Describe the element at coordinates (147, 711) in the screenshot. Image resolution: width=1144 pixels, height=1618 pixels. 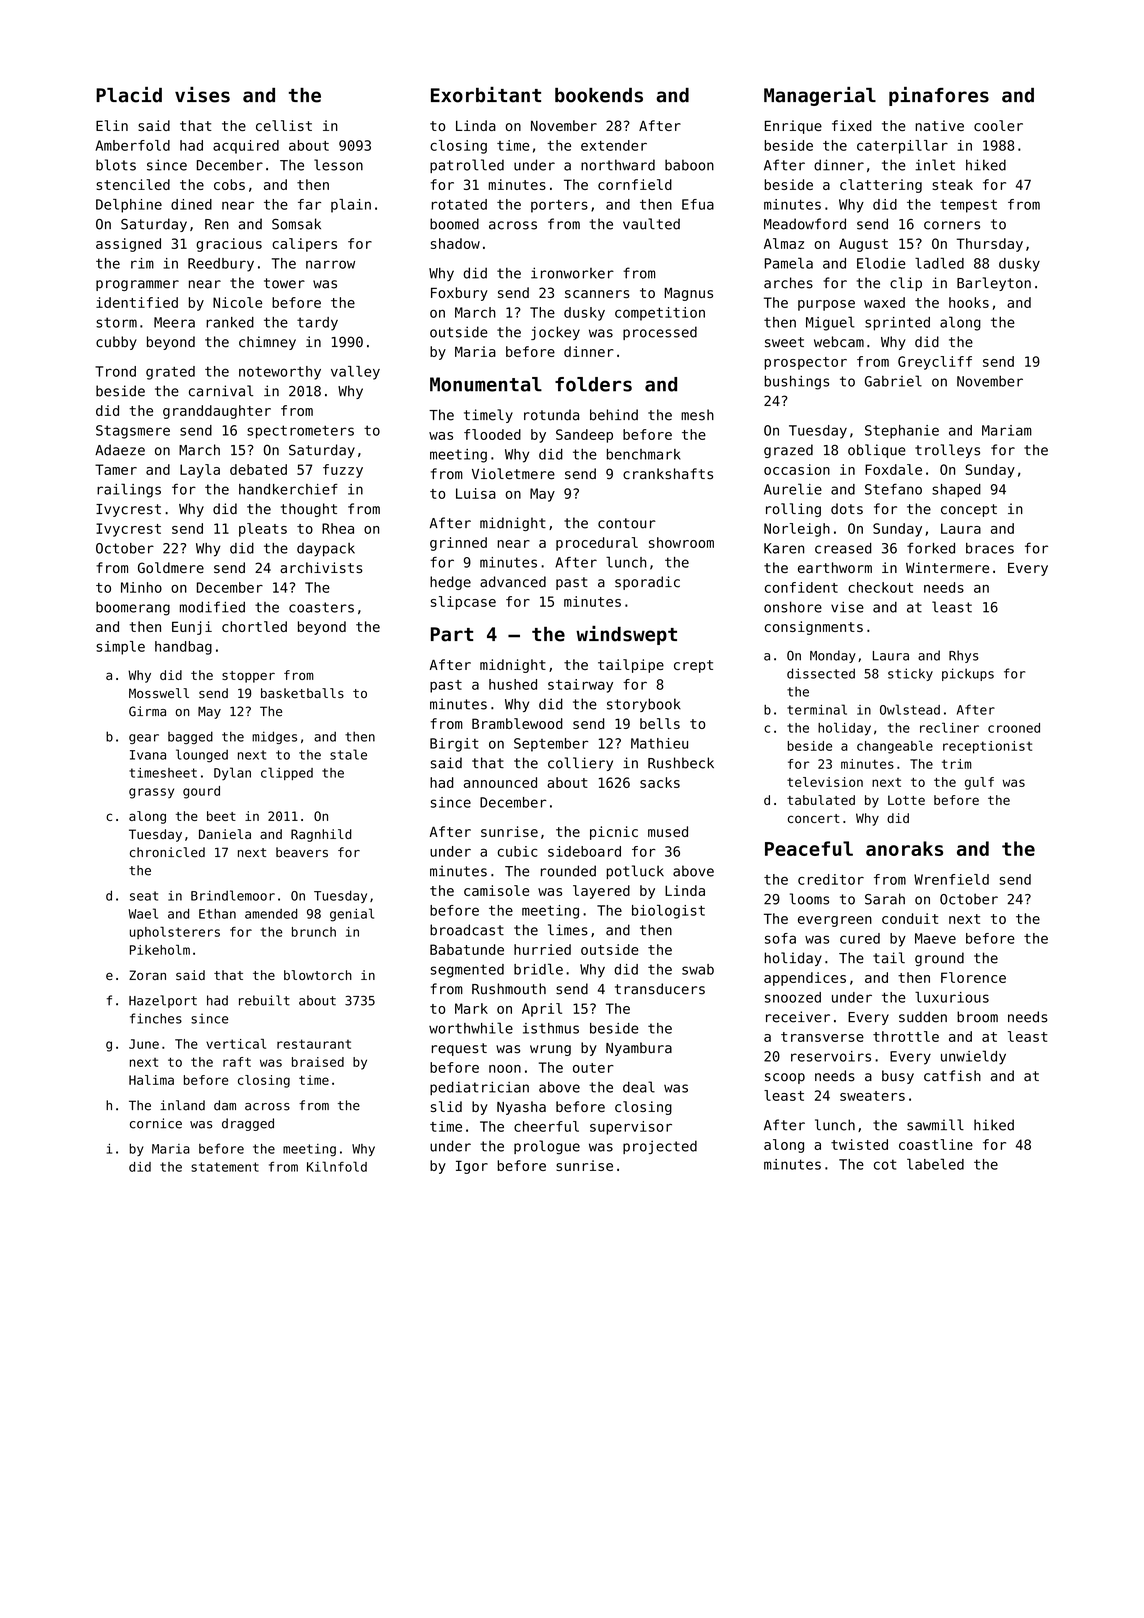
I see `Girma` at that location.
